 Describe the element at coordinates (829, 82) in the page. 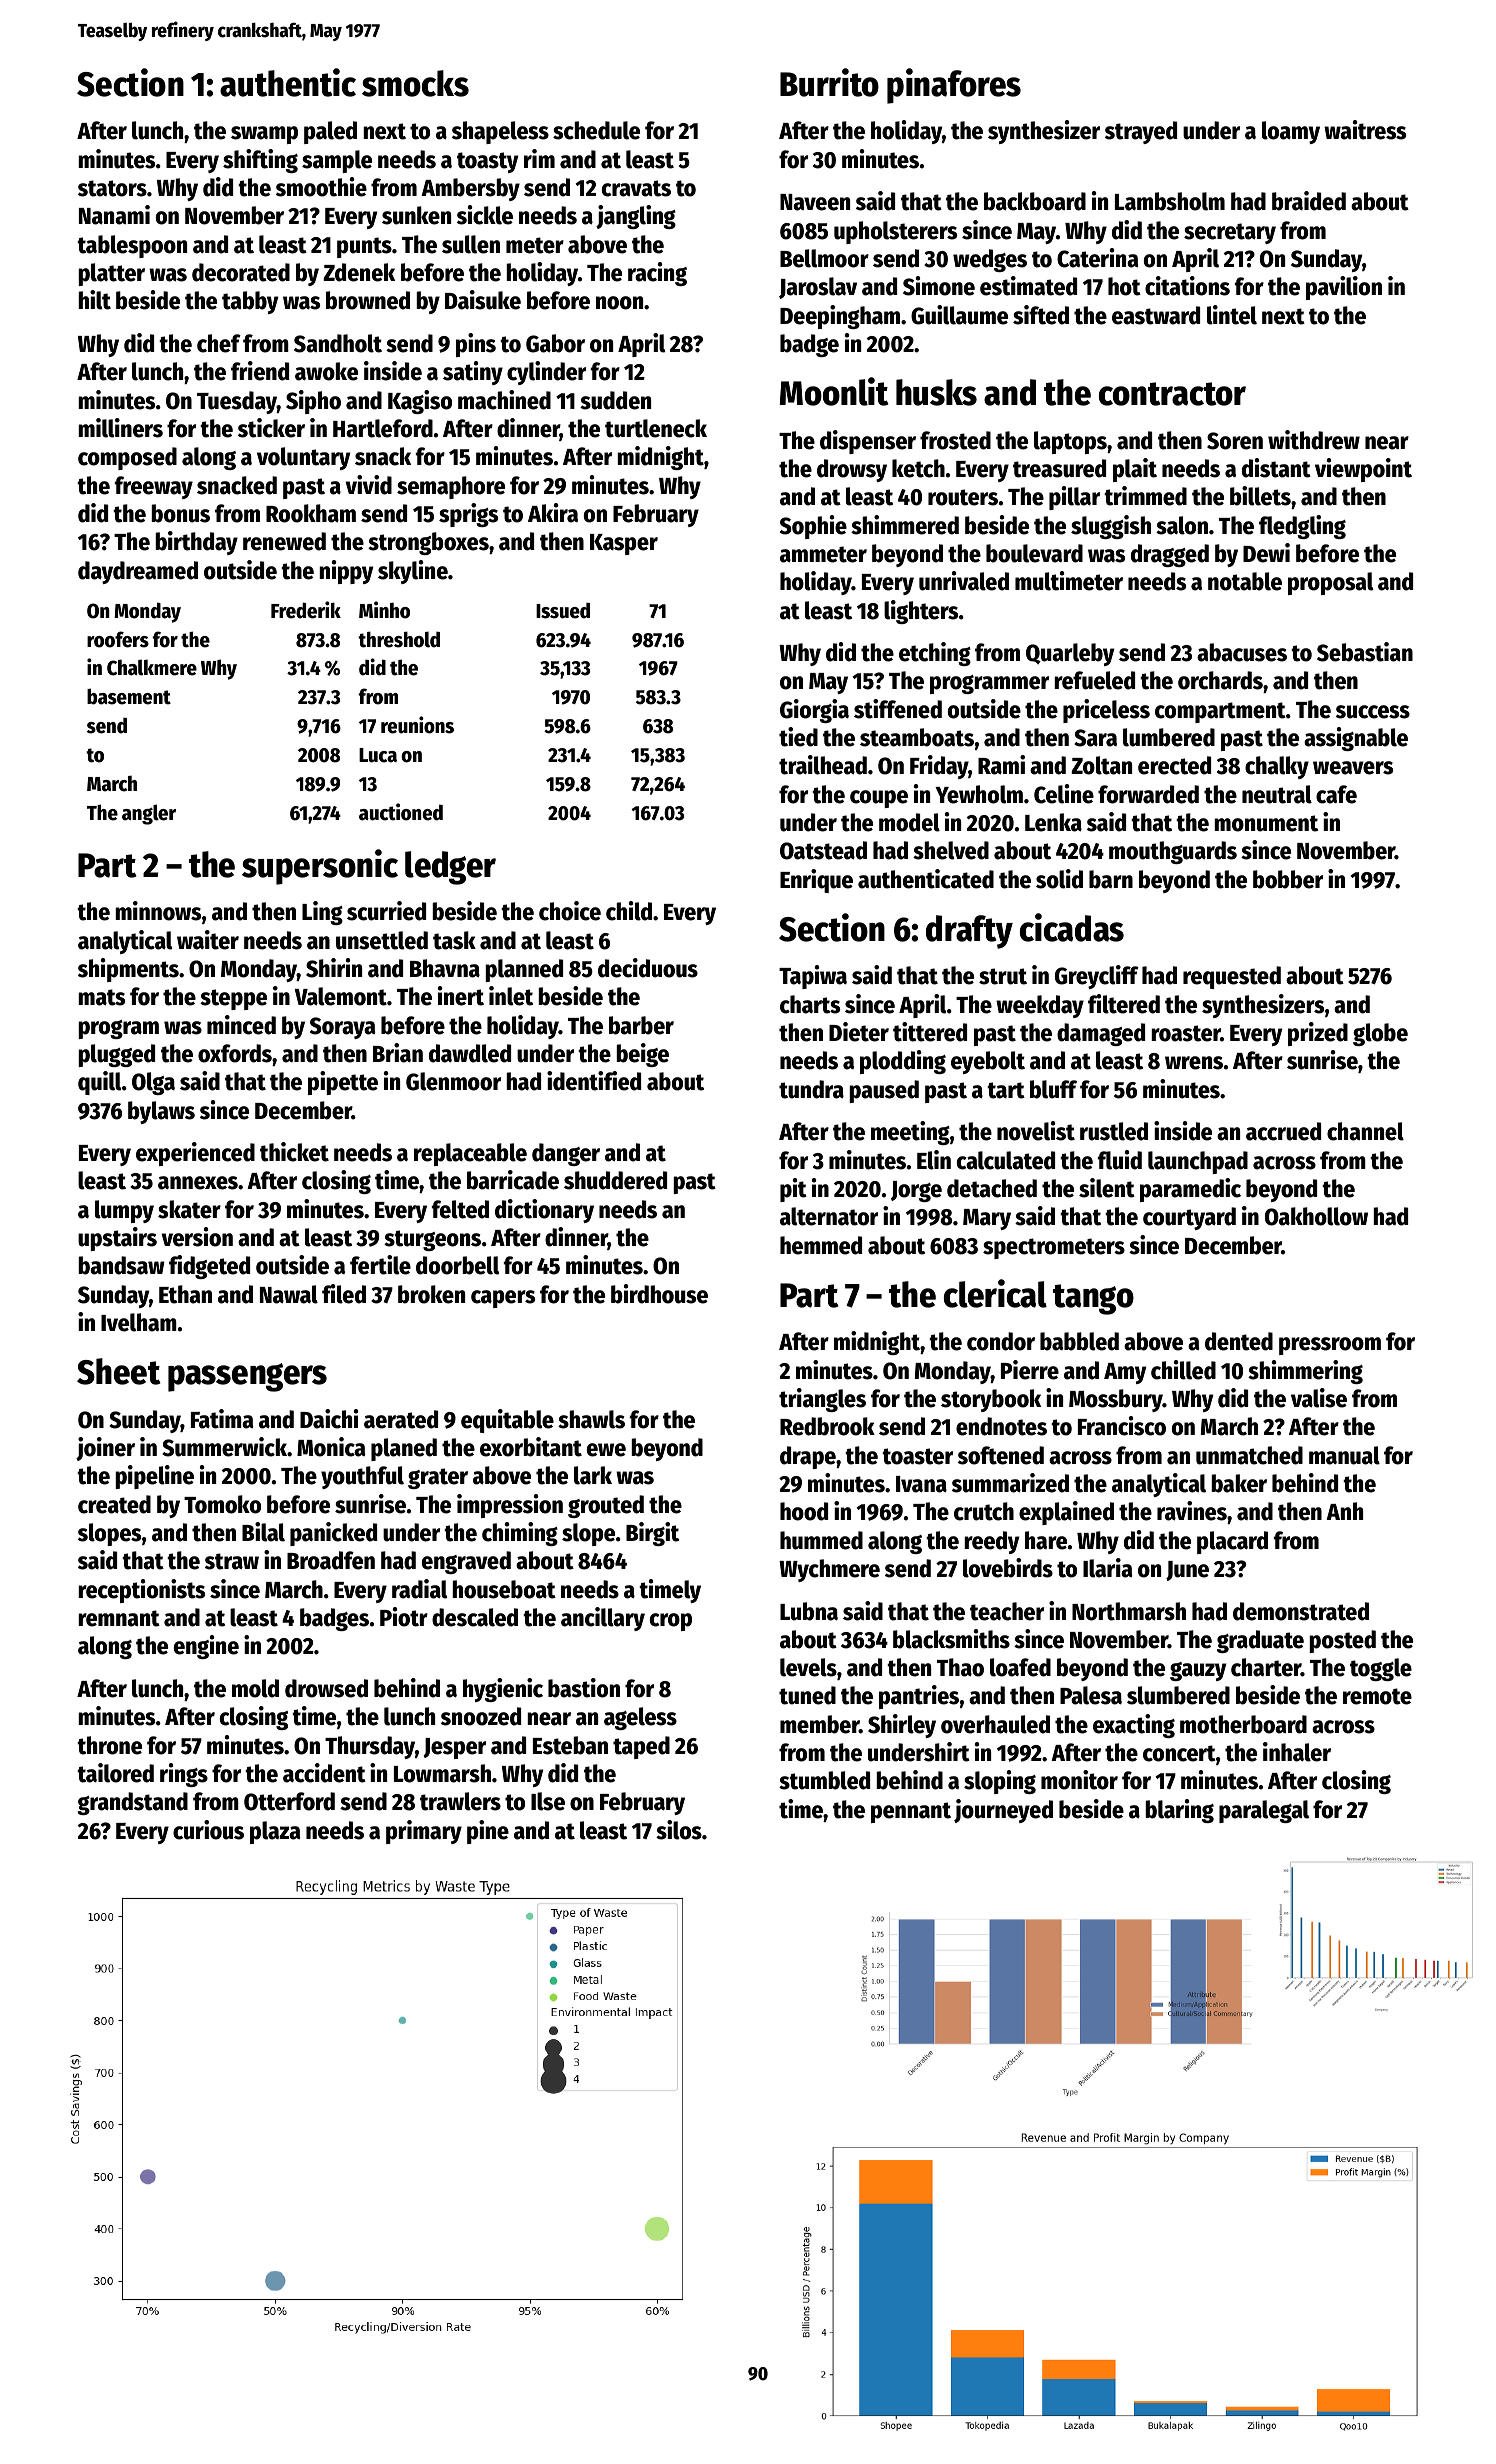

I see `Burrito` at that location.
